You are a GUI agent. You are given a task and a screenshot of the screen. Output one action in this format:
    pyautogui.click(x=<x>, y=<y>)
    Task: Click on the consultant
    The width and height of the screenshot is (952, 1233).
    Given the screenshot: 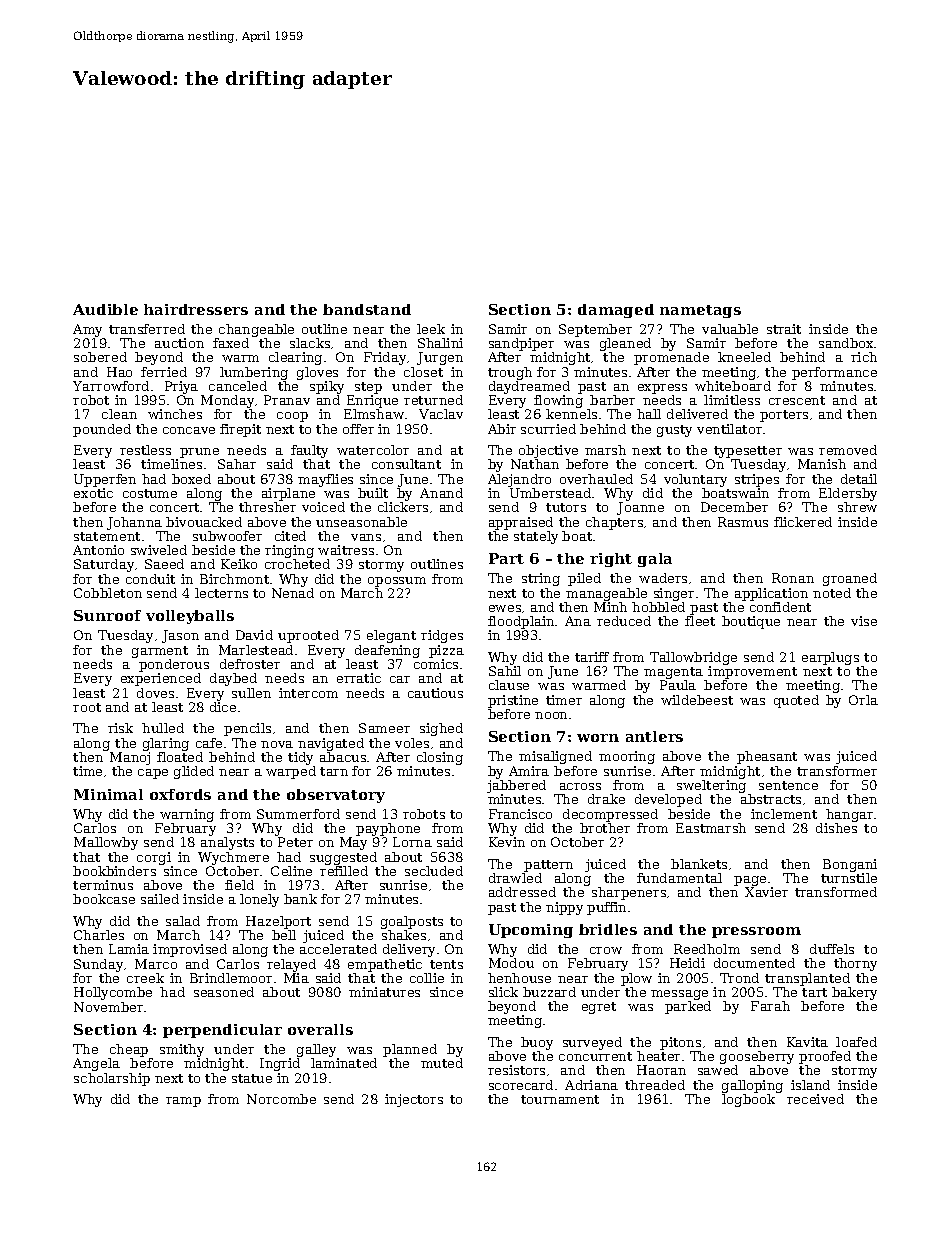 What is the action you would take?
    pyautogui.click(x=406, y=464)
